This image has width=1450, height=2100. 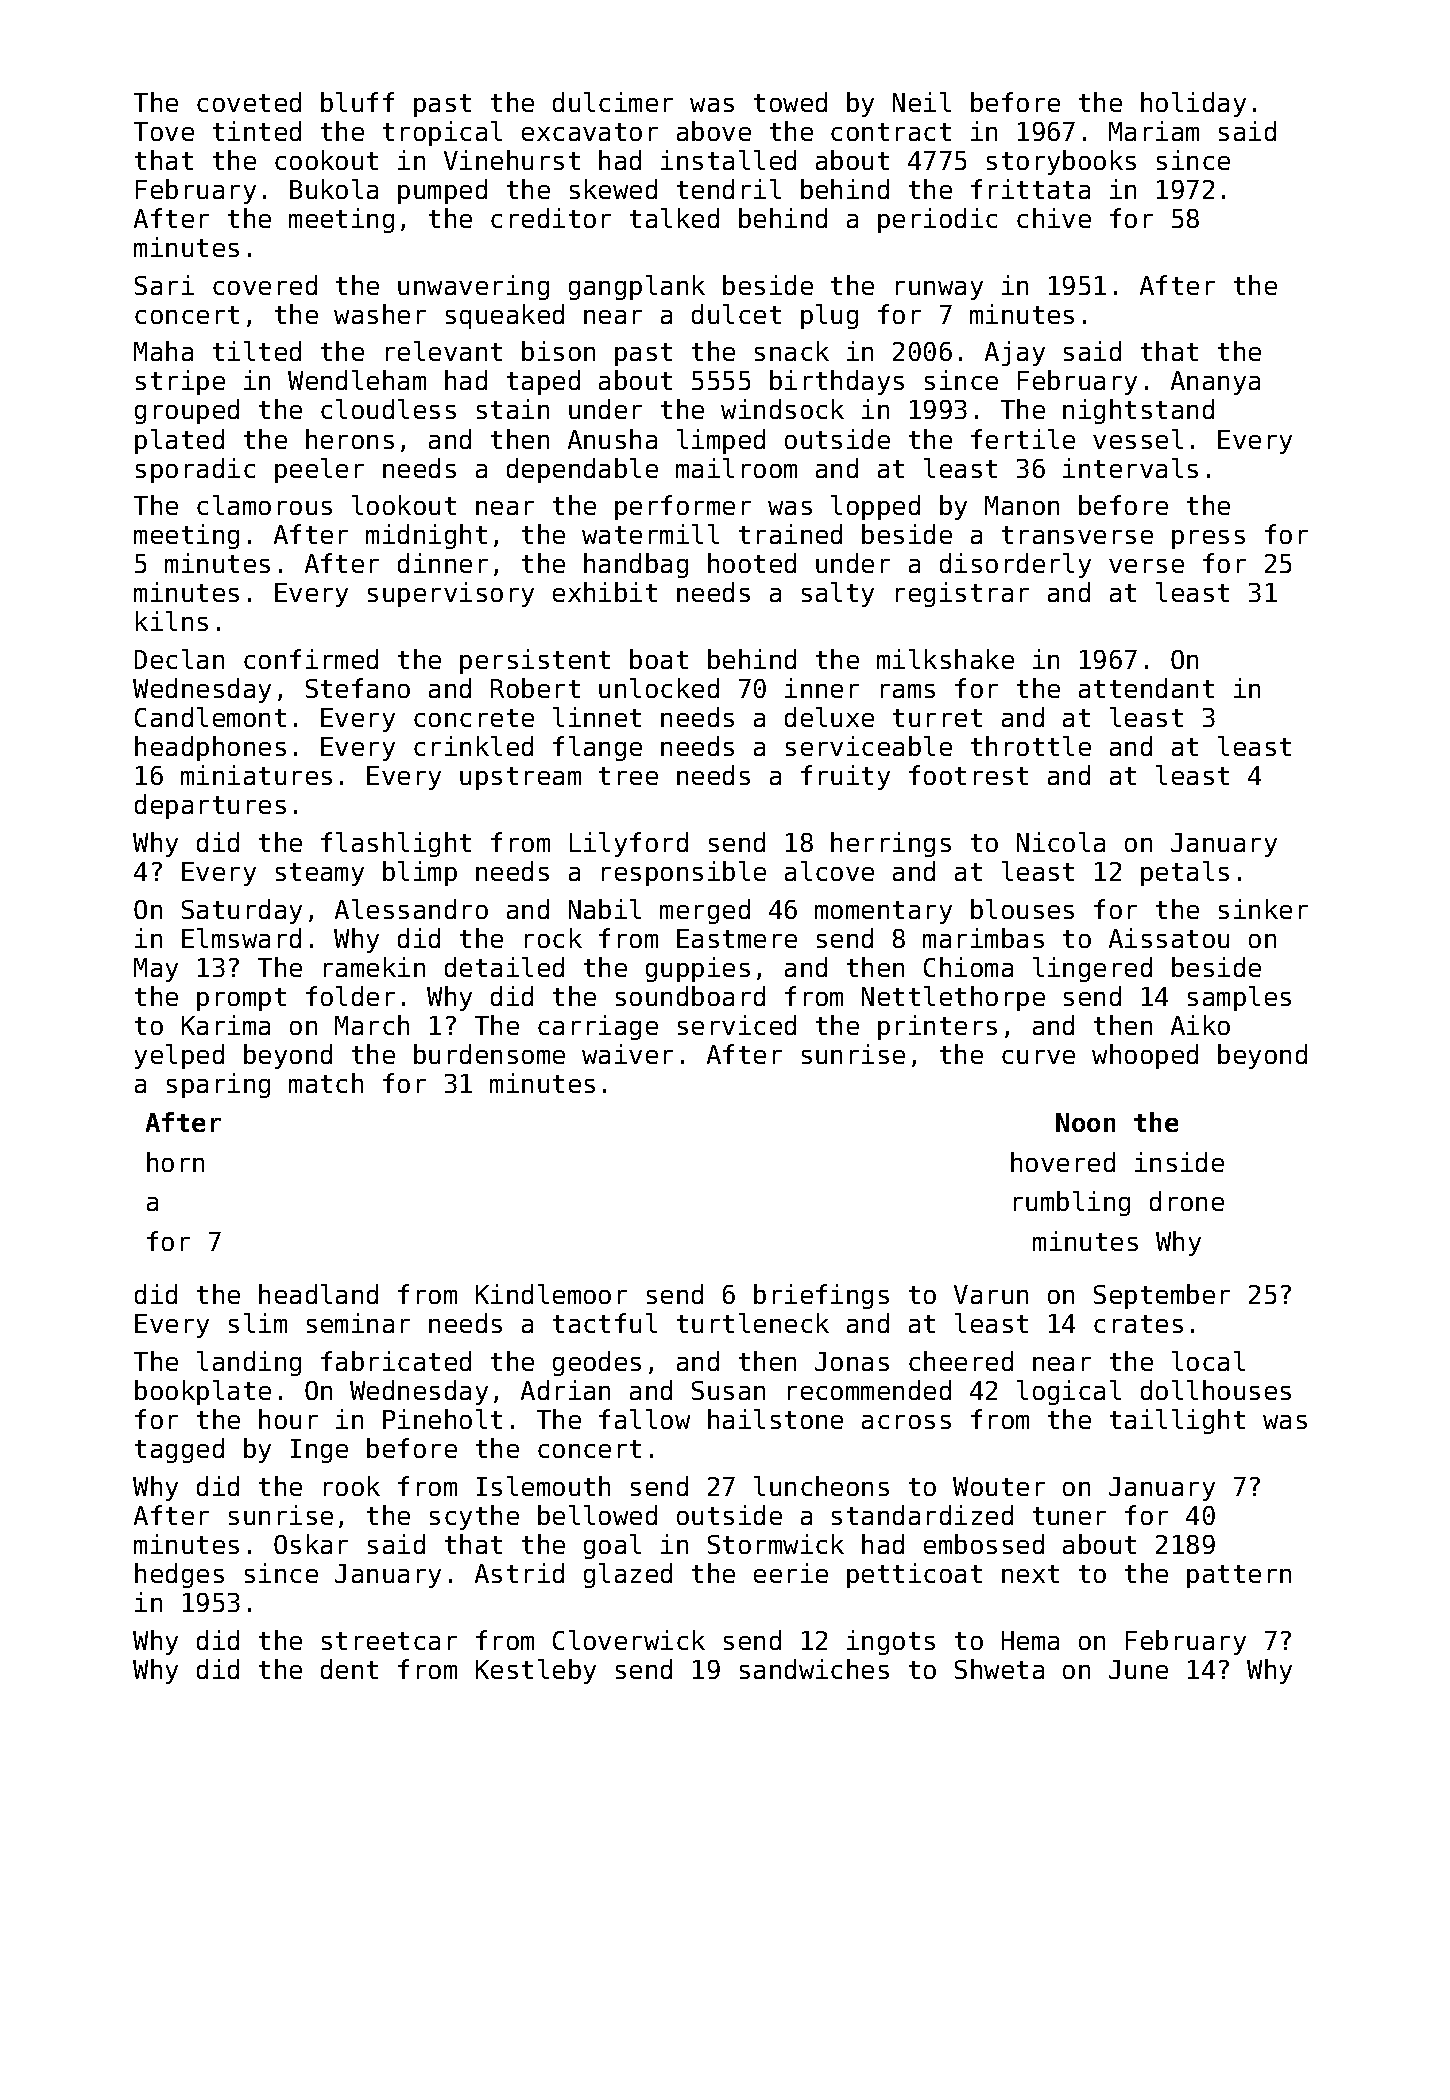 What do you see at coordinates (1030, 1640) in the image?
I see `Hema` at bounding box center [1030, 1640].
